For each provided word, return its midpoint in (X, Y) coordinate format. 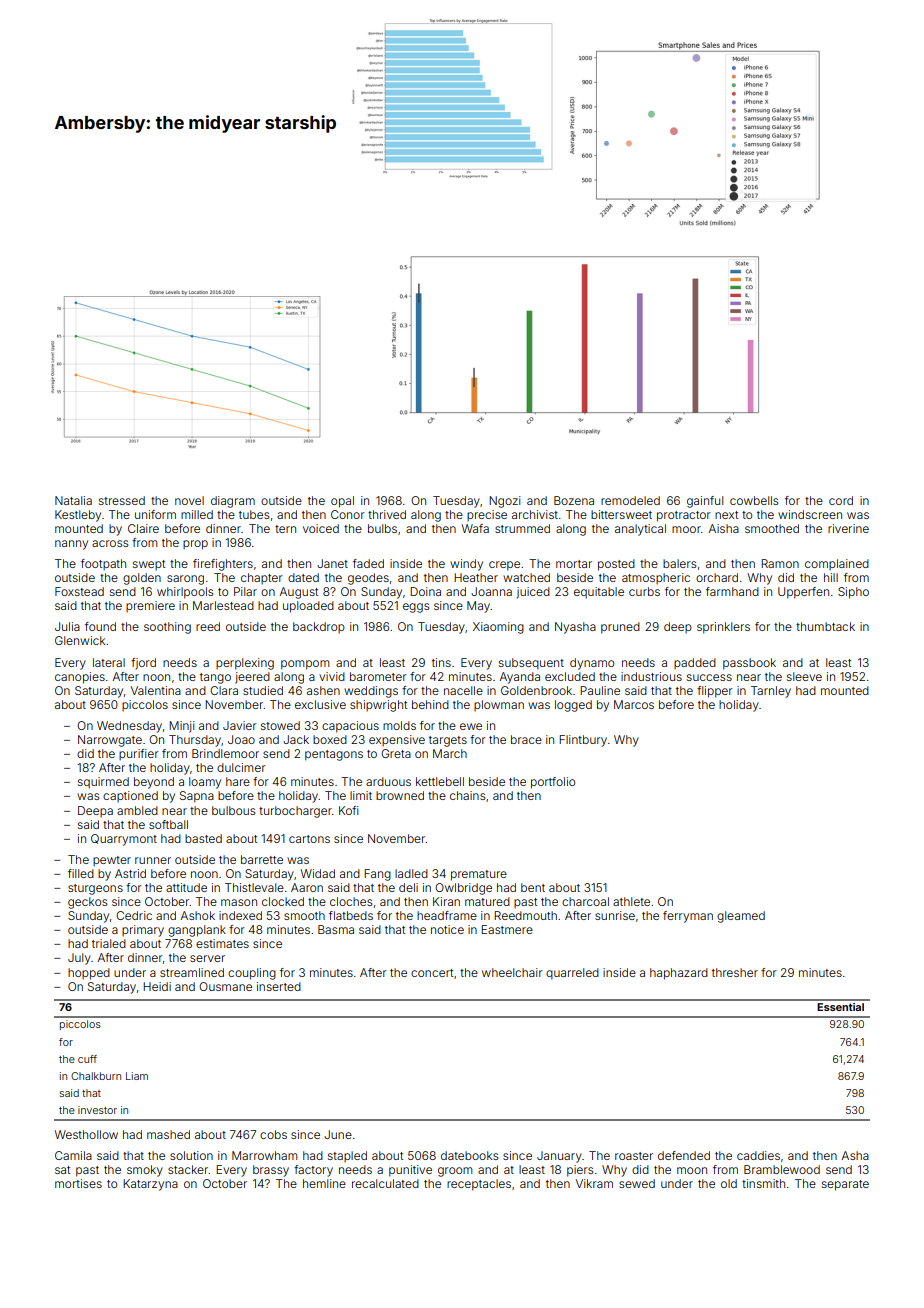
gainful (705, 502)
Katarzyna (150, 1185)
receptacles (479, 1185)
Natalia (73, 500)
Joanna (491, 591)
